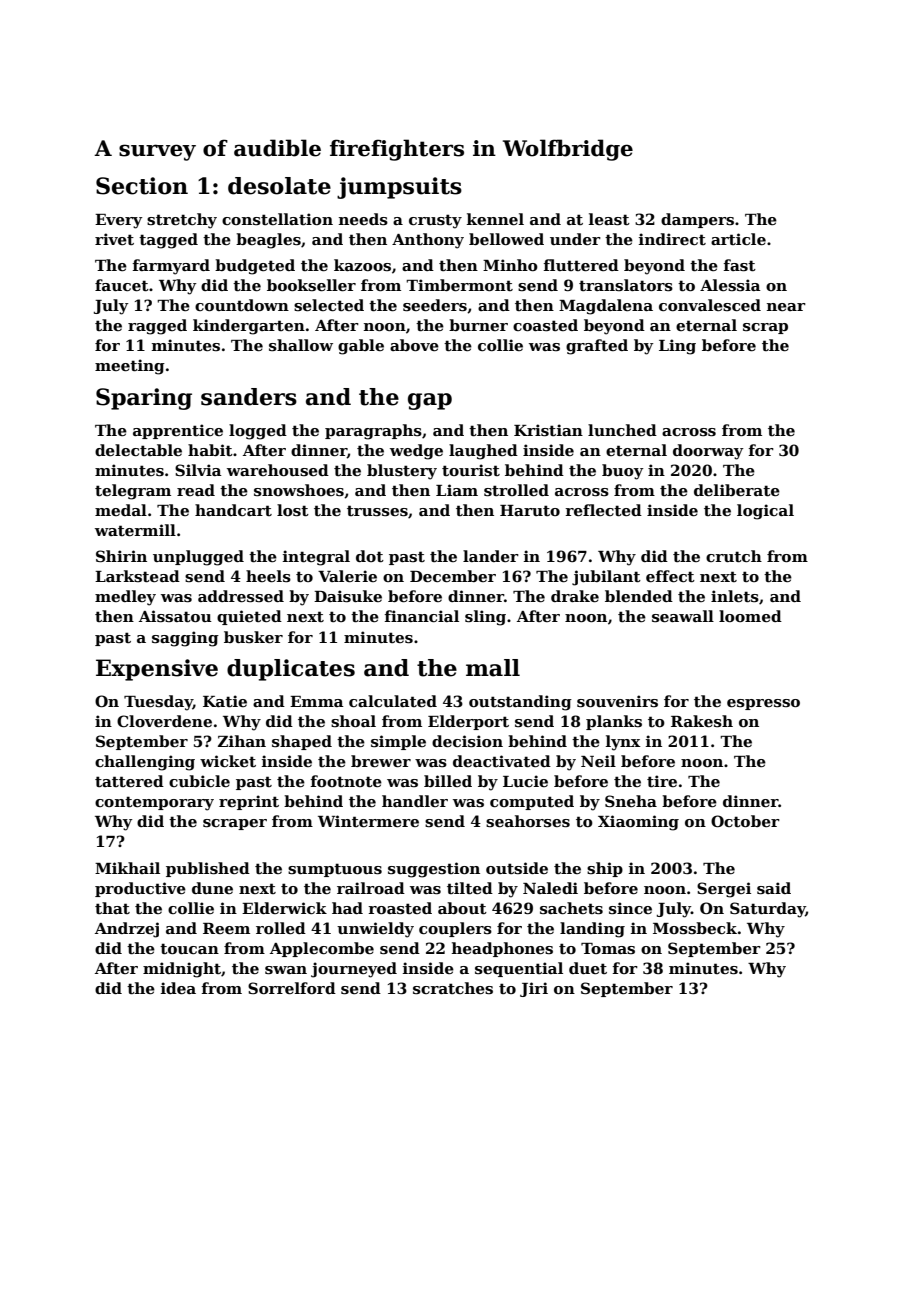  I want to click on idea, so click(178, 988).
